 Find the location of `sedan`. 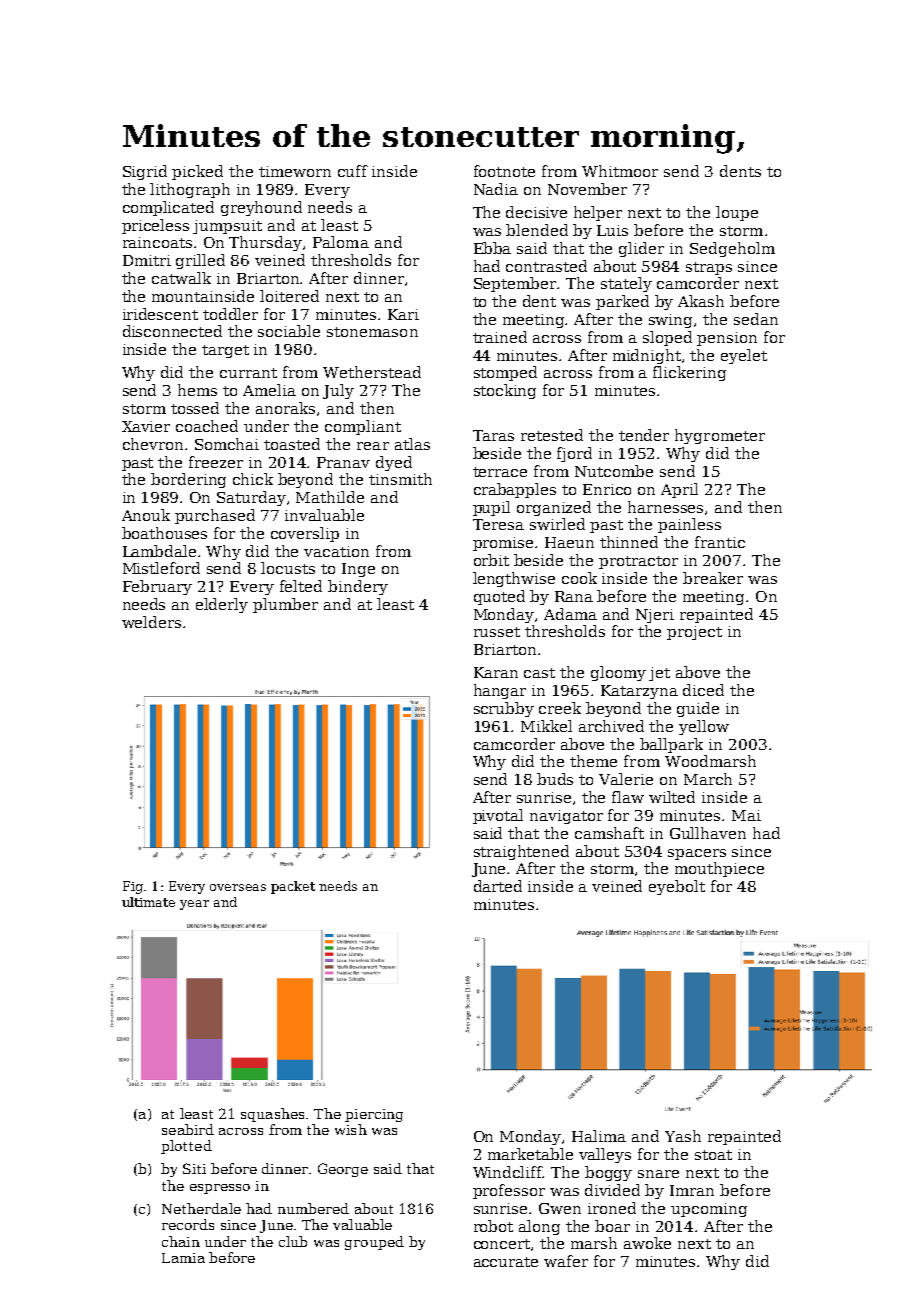

sedan is located at coordinates (756, 319).
